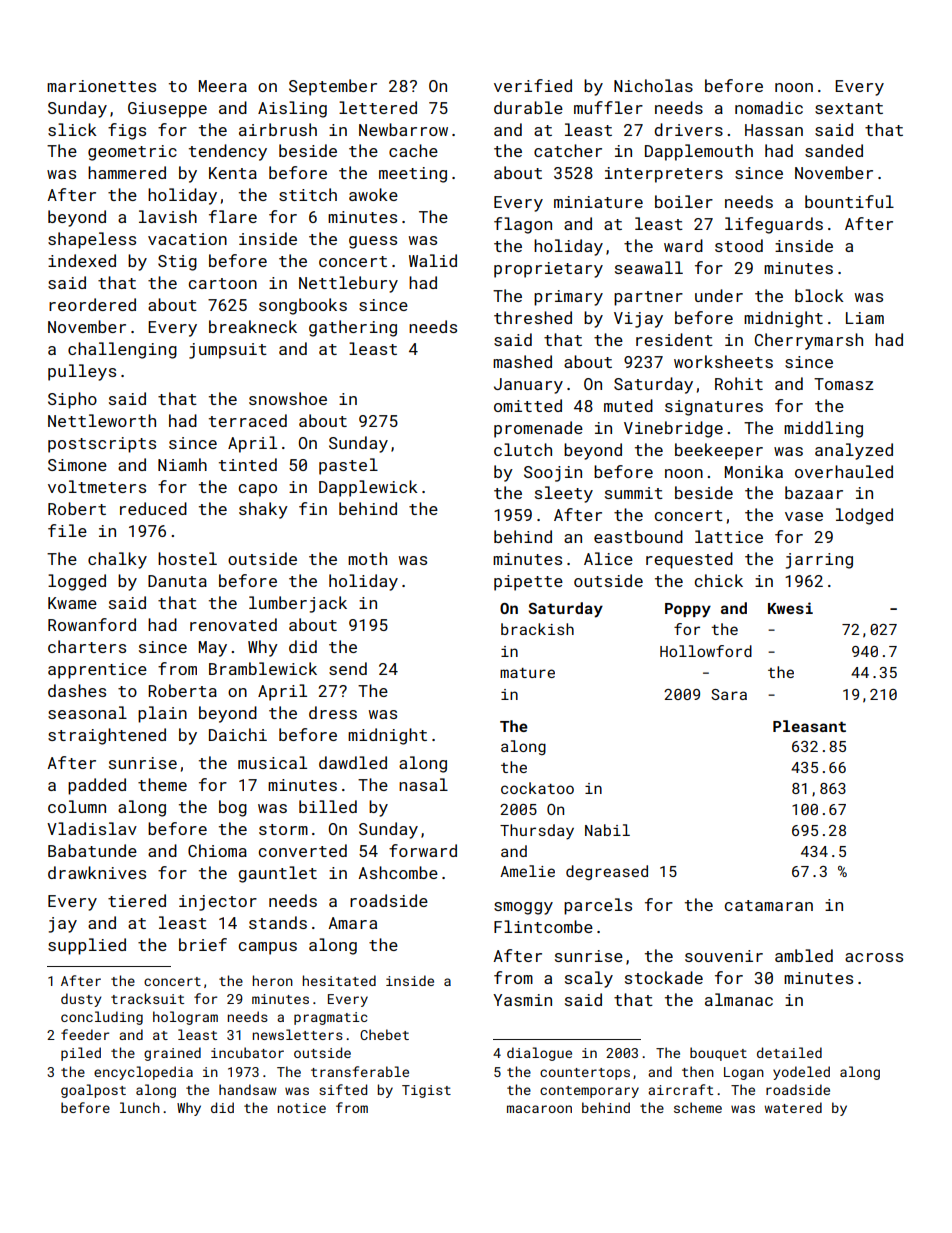 The image size is (952, 1233). What do you see at coordinates (367, 558) in the image?
I see `moth` at bounding box center [367, 558].
